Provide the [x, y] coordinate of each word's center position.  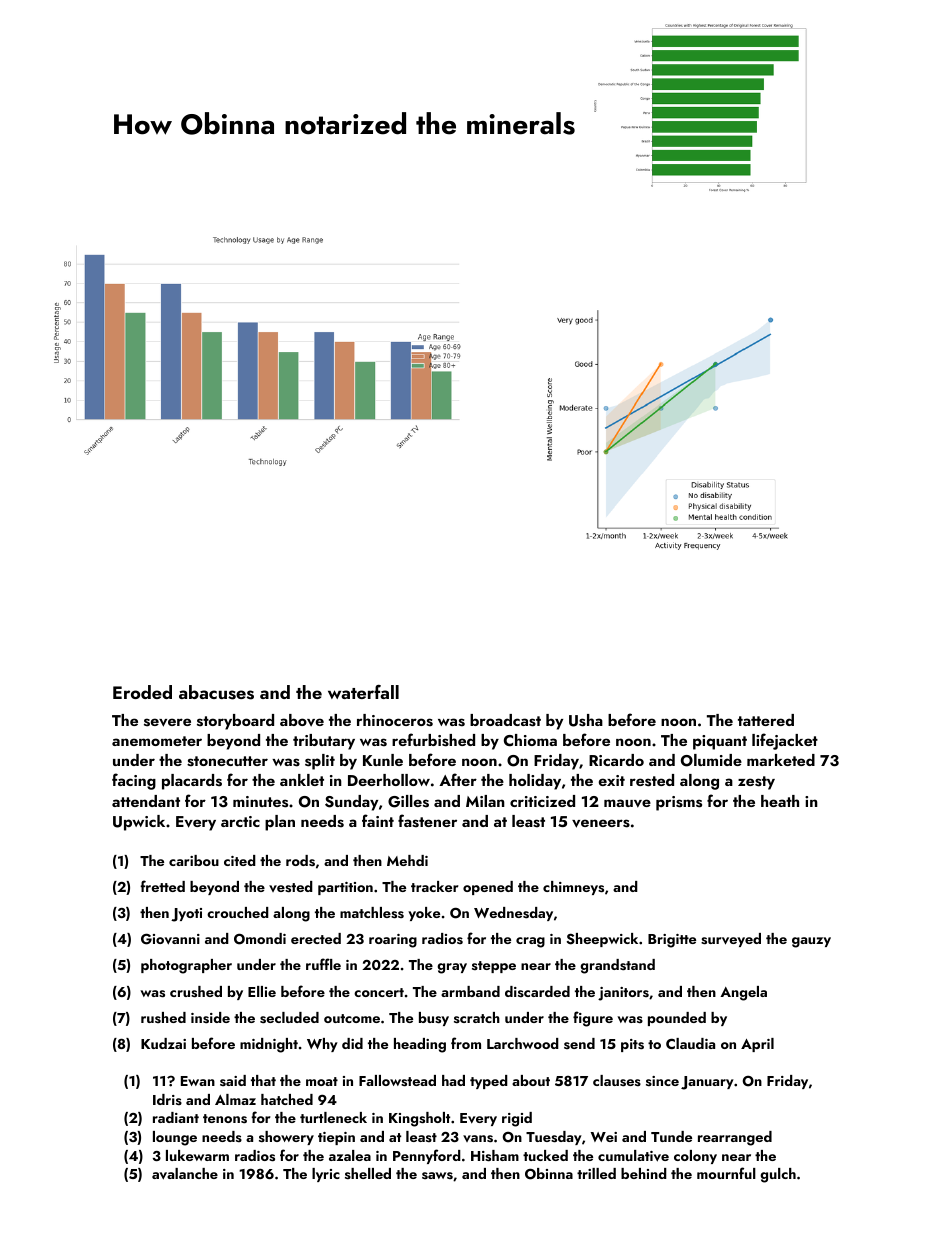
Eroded [142, 692]
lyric [326, 1175]
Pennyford [427, 1156]
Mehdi [407, 860]
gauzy [811, 942]
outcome [352, 1018]
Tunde [671, 1136]
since [662, 1081]
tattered [766, 720]
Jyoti [186, 915]
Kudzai [163, 1043]
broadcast [505, 720]
